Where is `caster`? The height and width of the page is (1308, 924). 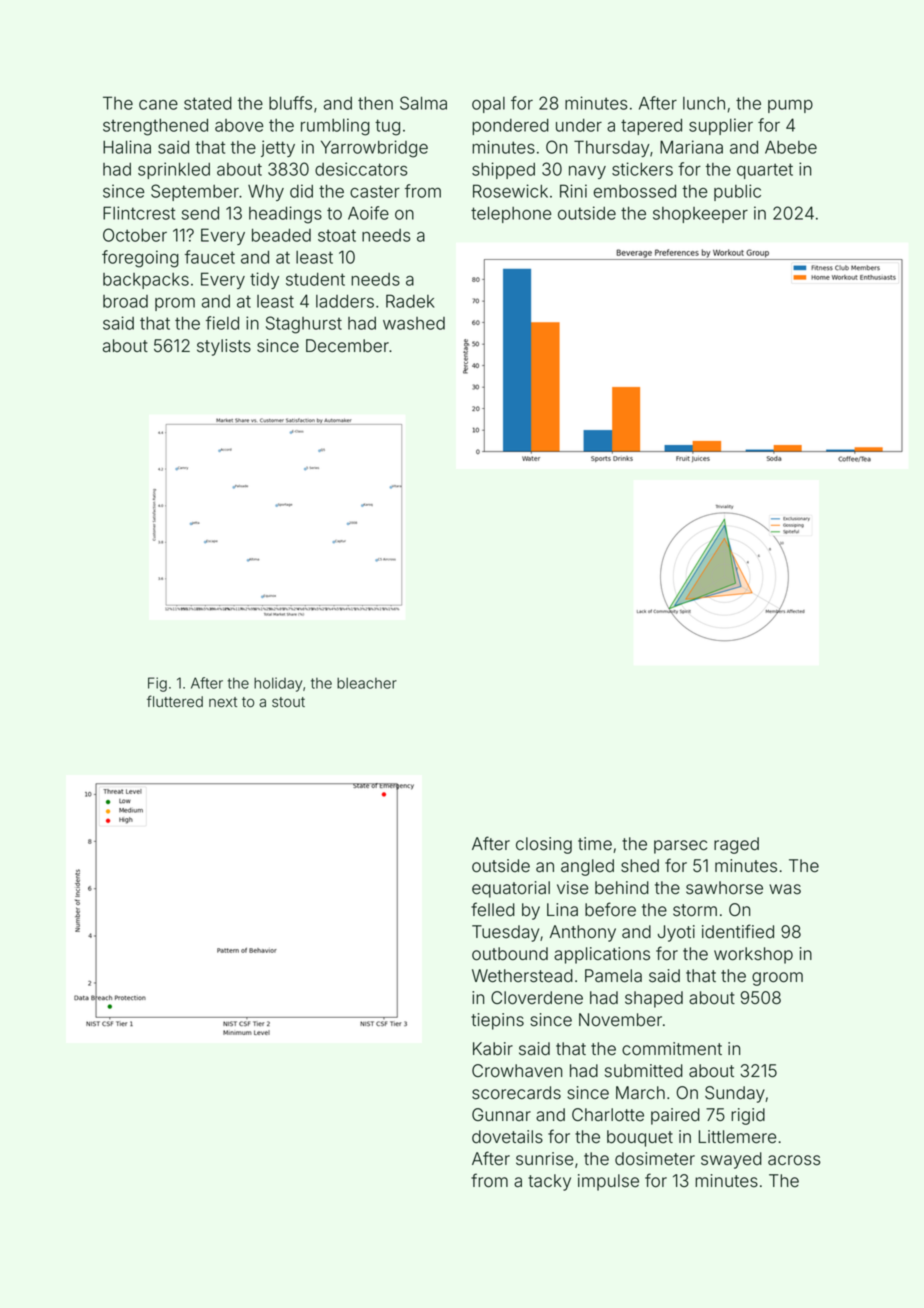 caster is located at coordinates (375, 191).
